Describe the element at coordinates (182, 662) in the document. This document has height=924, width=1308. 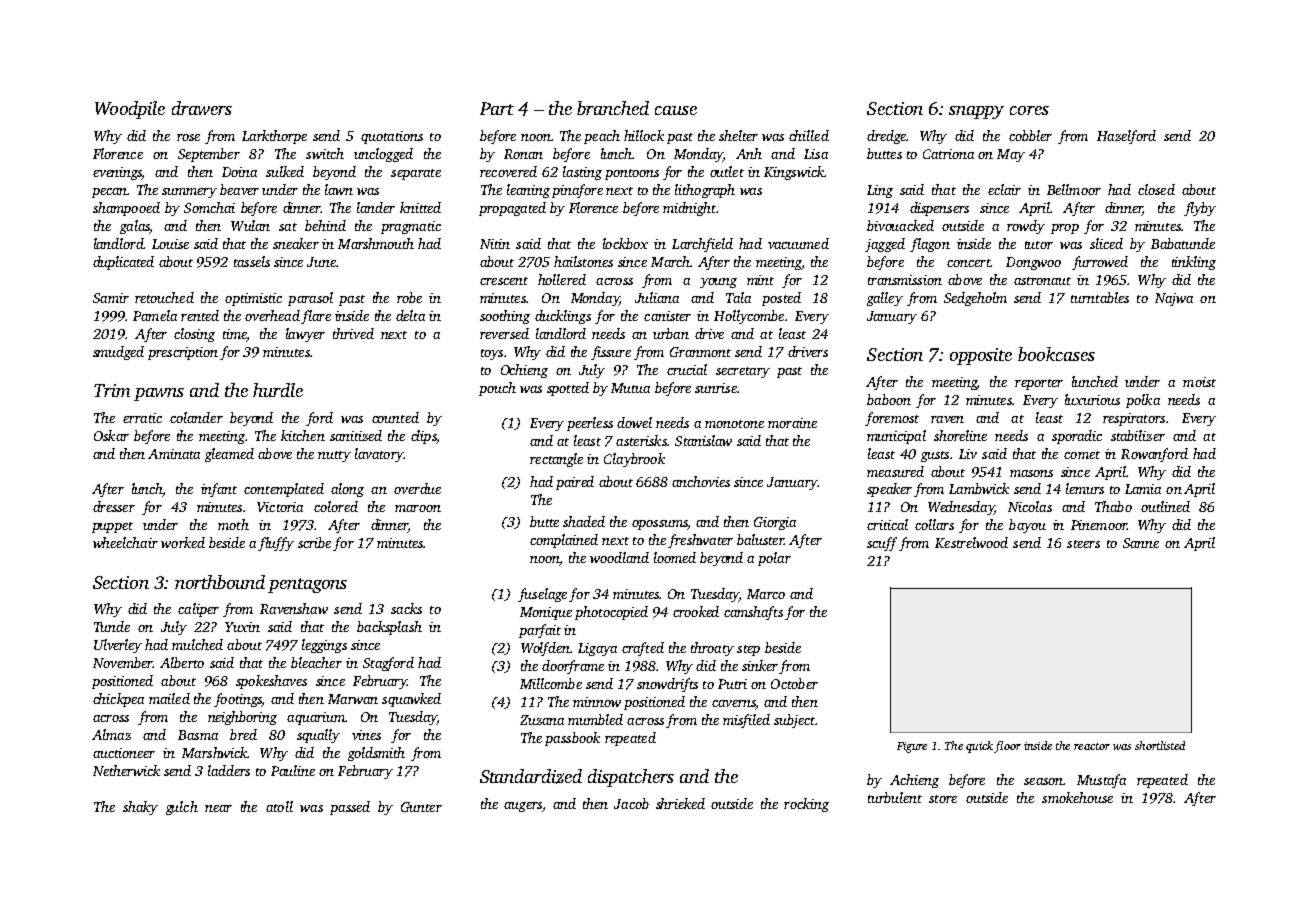
I see `Alberto` at that location.
